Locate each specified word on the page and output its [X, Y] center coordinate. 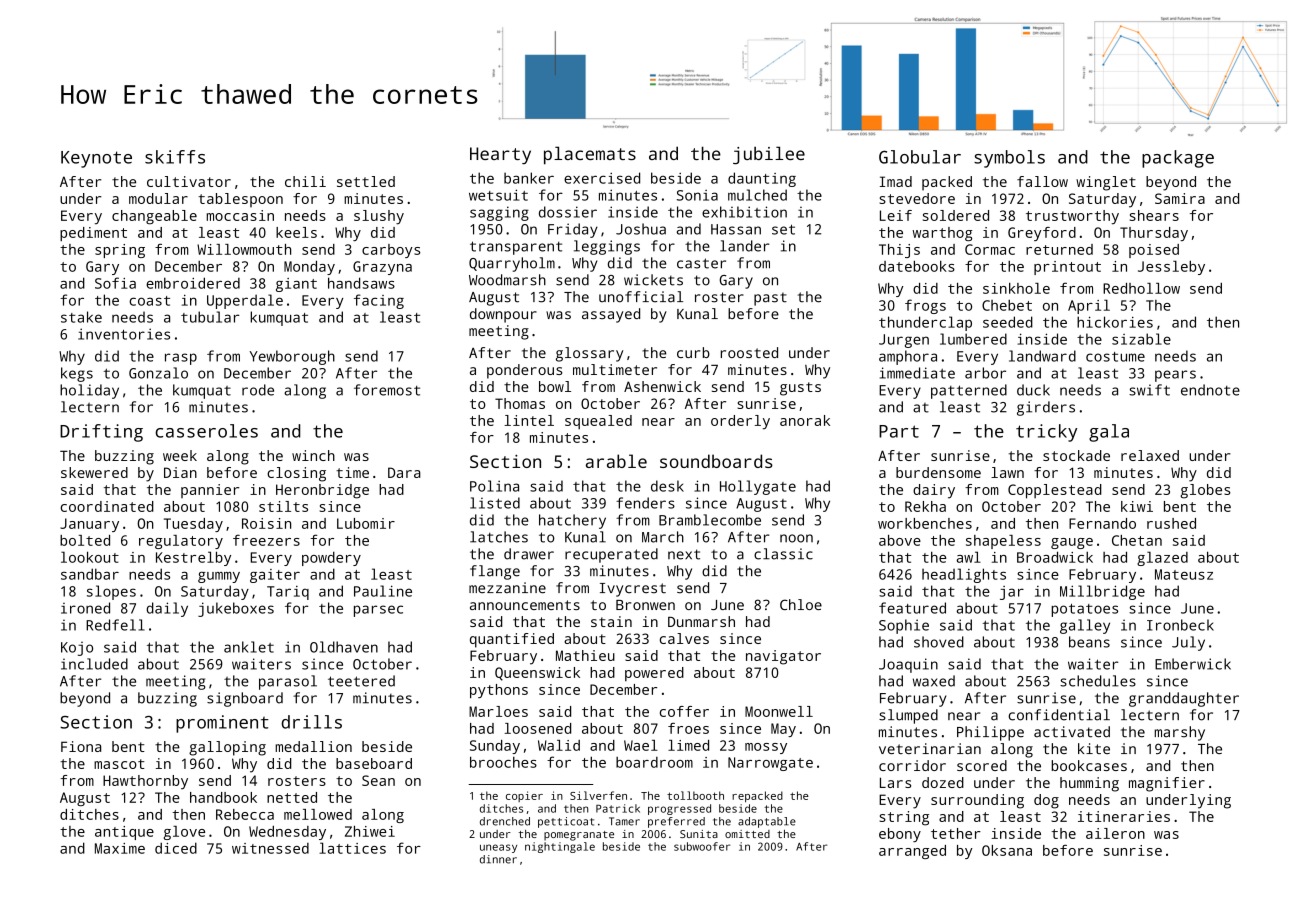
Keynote [96, 159]
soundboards [716, 461]
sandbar [90, 574]
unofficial [641, 297]
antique [124, 833]
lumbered [973, 339]
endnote [1210, 390]
